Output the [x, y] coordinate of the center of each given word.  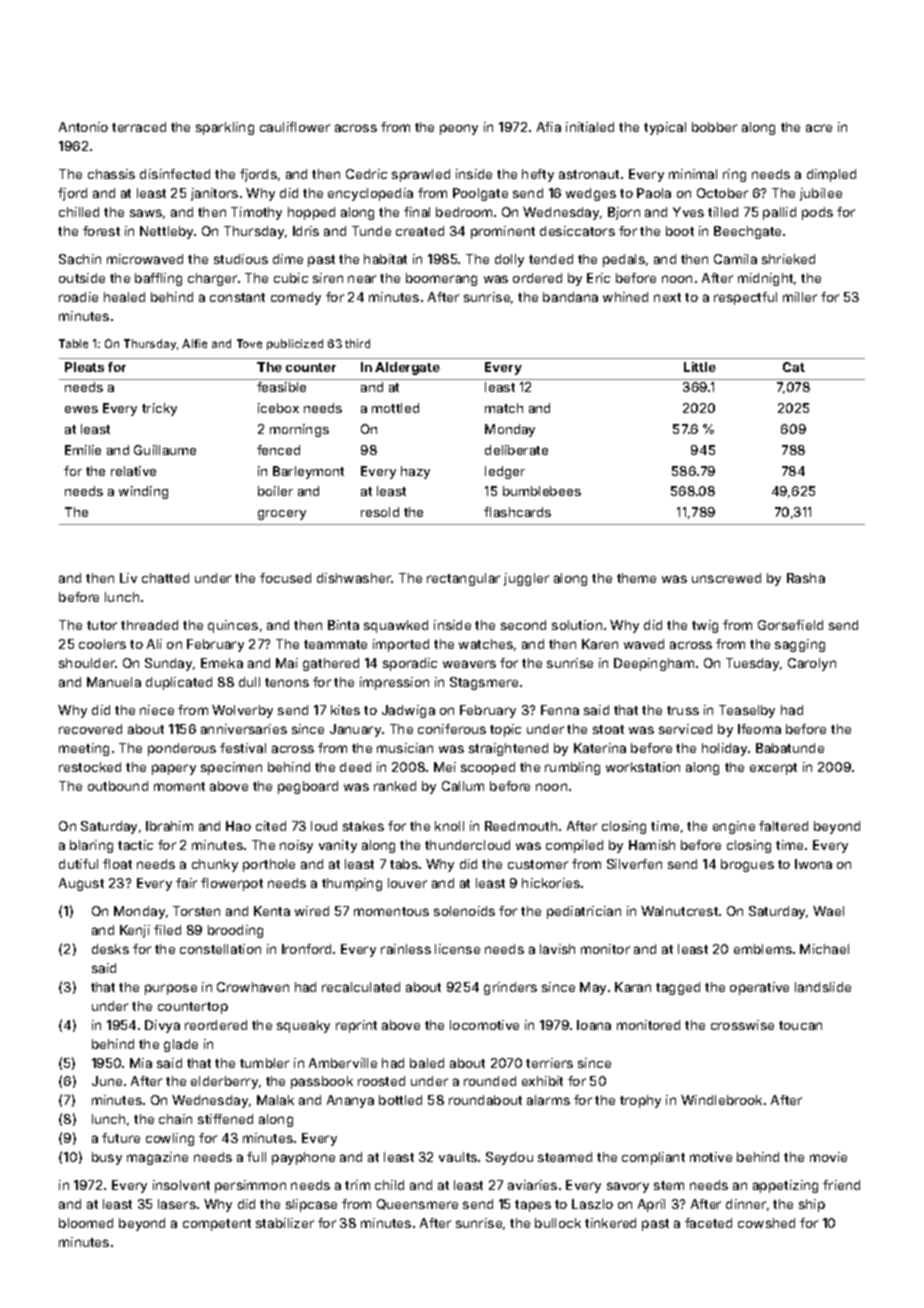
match [504, 408]
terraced [139, 127]
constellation [220, 949]
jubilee [821, 194]
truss [683, 710]
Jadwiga [408, 711]
